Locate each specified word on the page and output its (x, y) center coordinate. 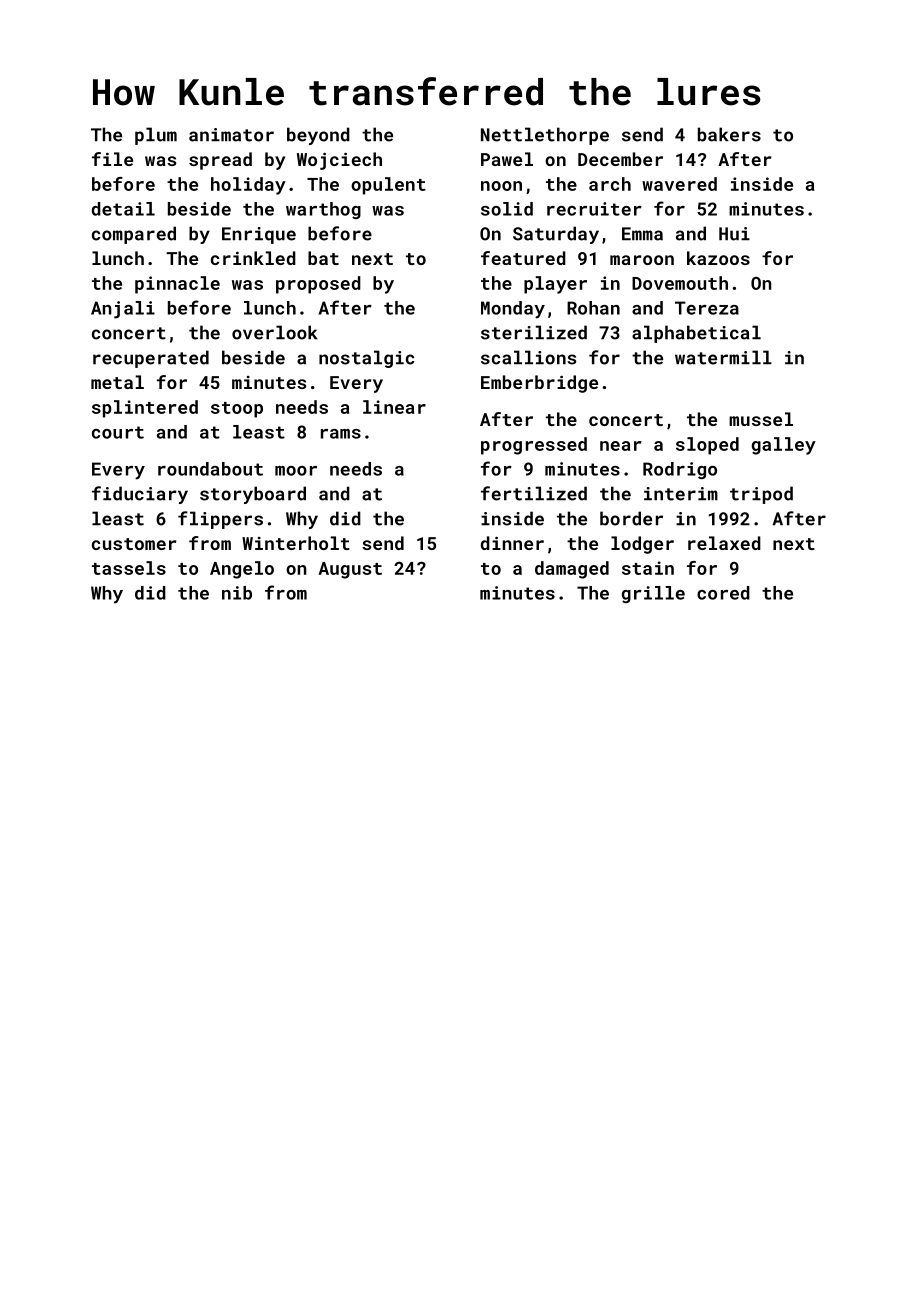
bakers (729, 134)
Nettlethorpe (545, 136)
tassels (129, 568)
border (631, 518)
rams (341, 434)
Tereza (707, 308)
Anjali (123, 310)
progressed (534, 446)
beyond (318, 136)
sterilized (534, 332)
